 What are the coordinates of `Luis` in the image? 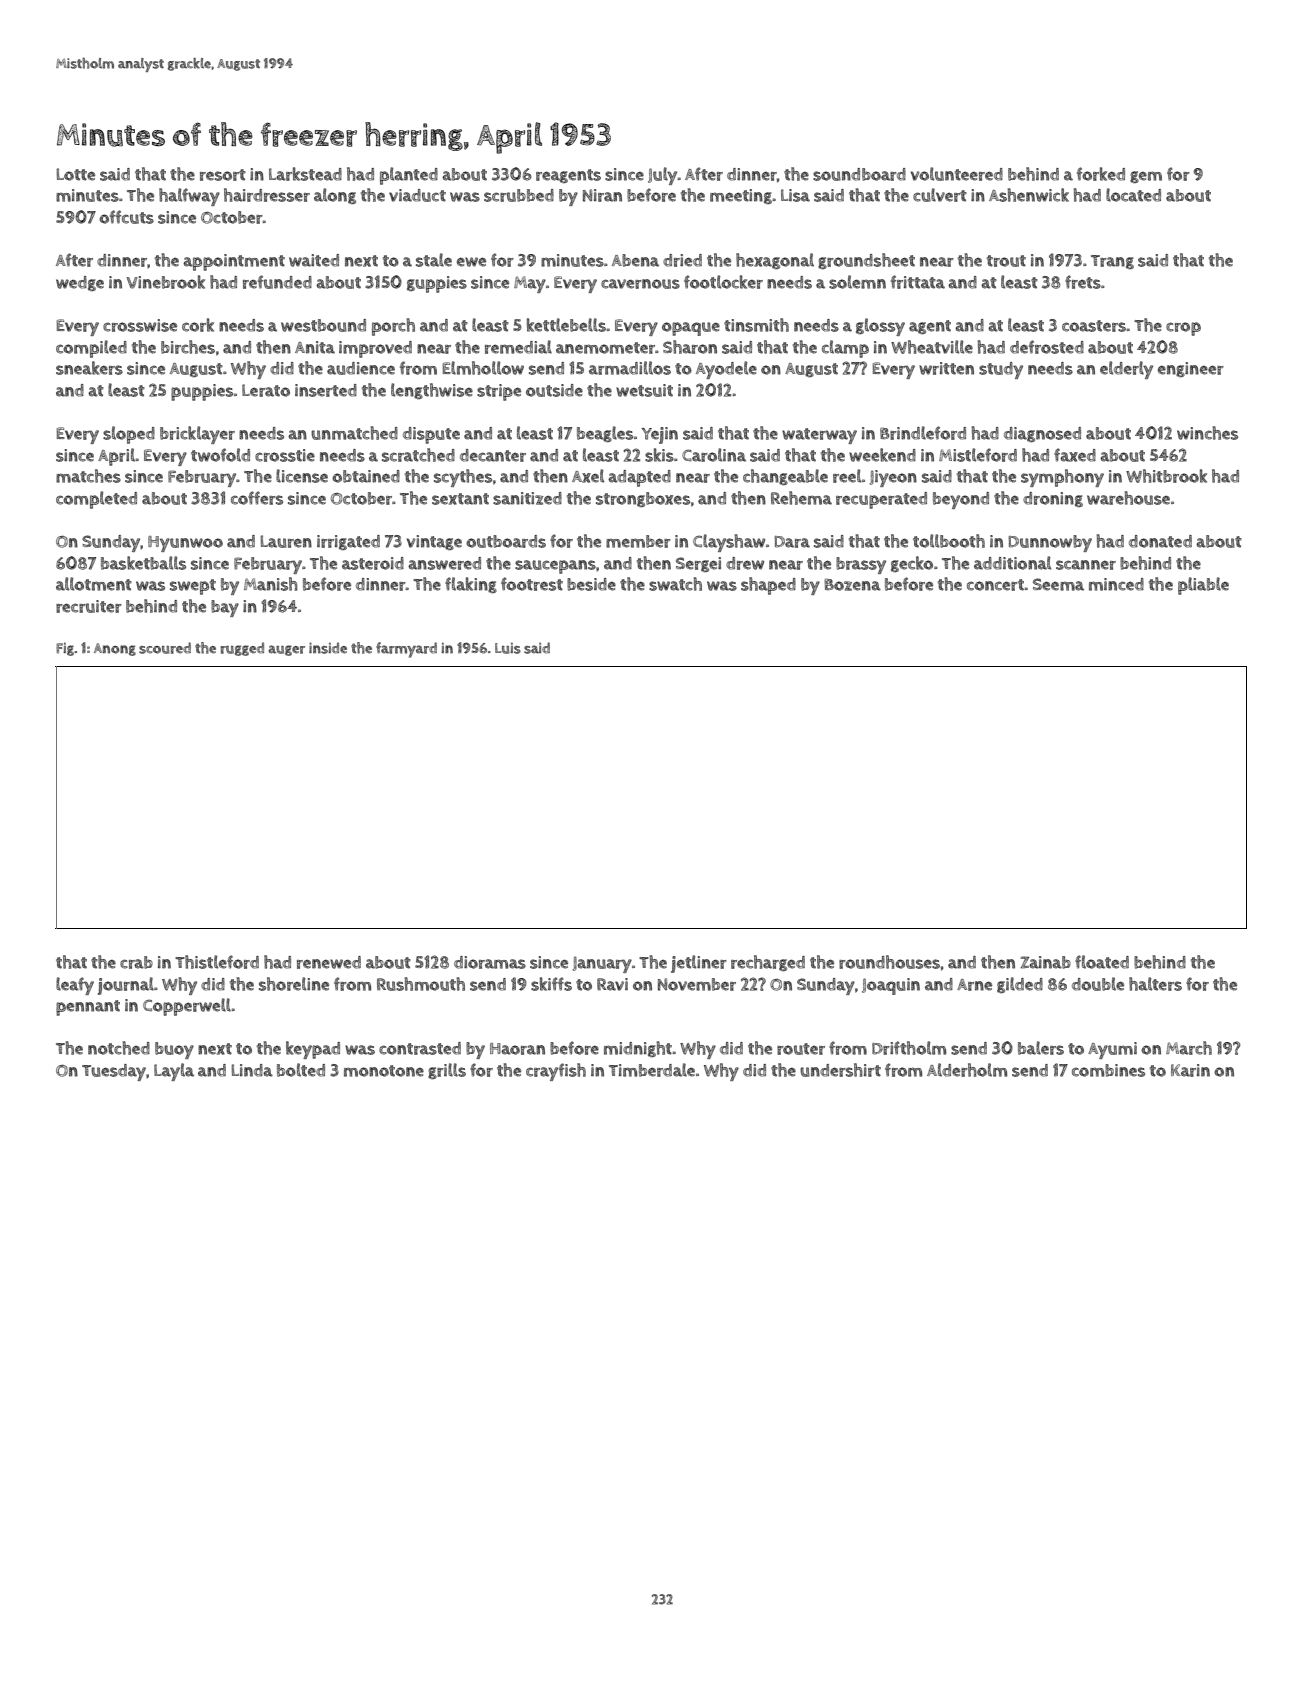 It's located at (508, 648).
